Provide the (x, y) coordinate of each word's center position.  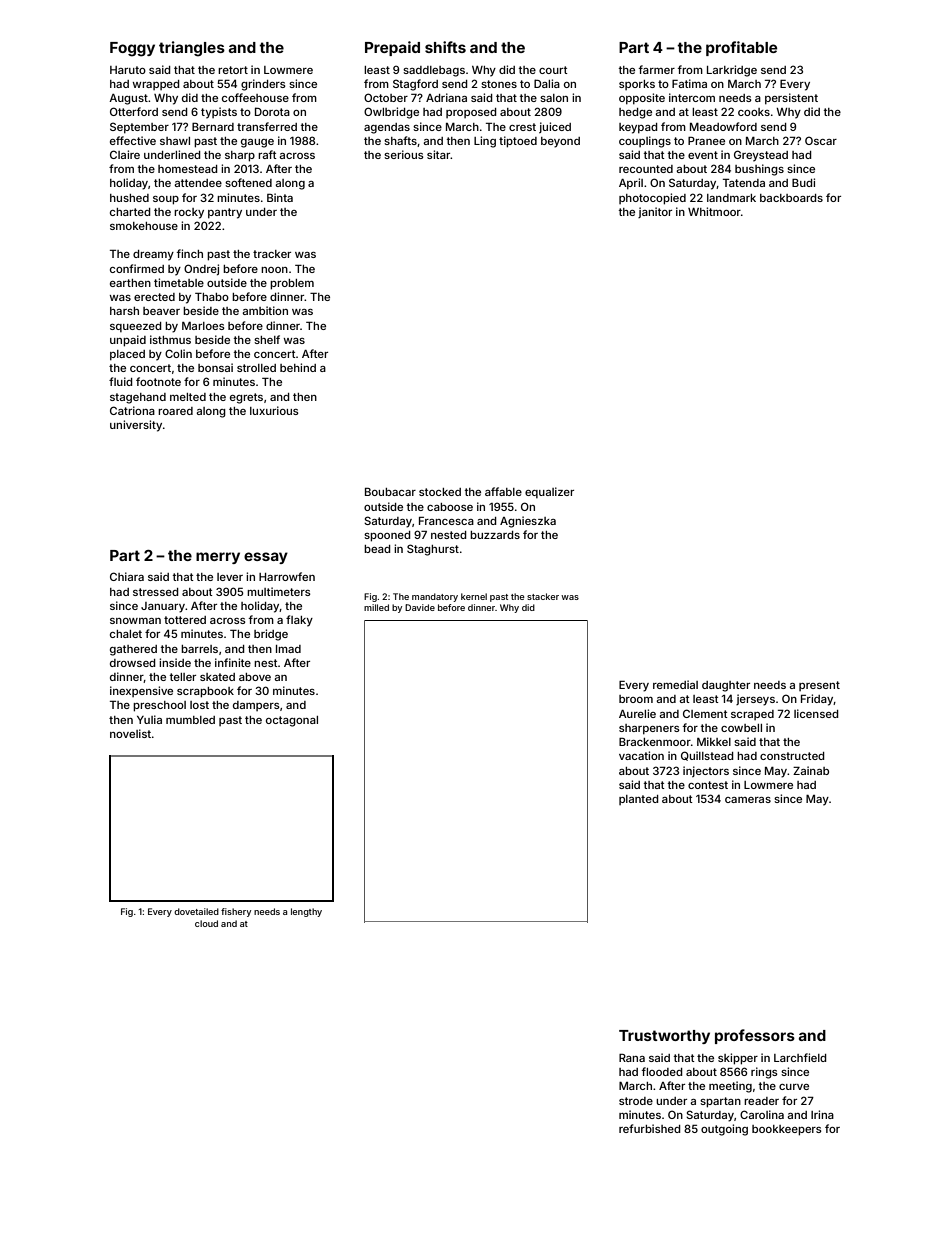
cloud (206, 923)
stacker (543, 596)
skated (217, 677)
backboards (791, 198)
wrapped (156, 85)
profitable (741, 48)
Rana (632, 1058)
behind (298, 367)
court (553, 70)
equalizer (549, 492)
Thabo (212, 296)
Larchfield (800, 1057)
